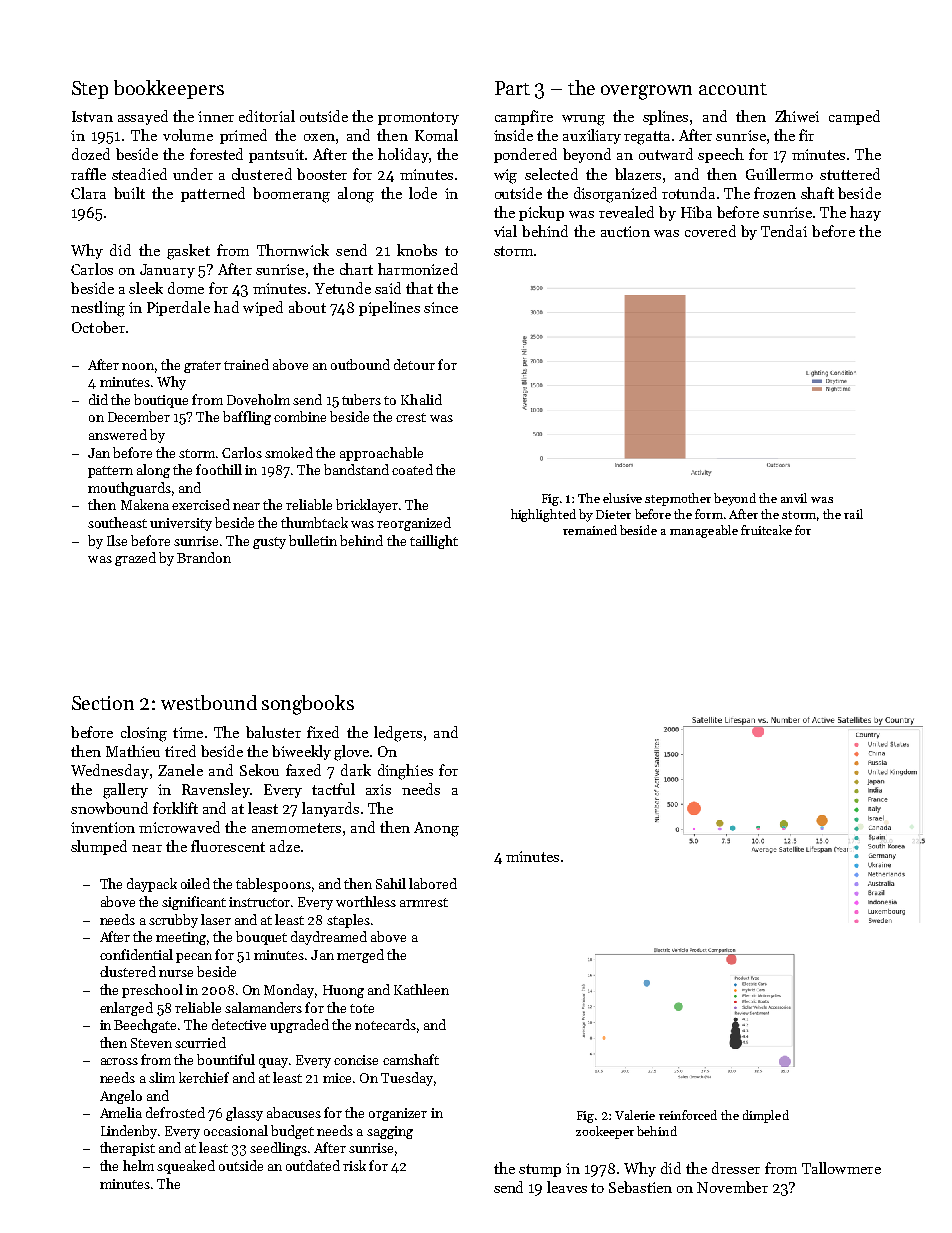  What do you see at coordinates (261, 938) in the image?
I see `bouquet` at bounding box center [261, 938].
